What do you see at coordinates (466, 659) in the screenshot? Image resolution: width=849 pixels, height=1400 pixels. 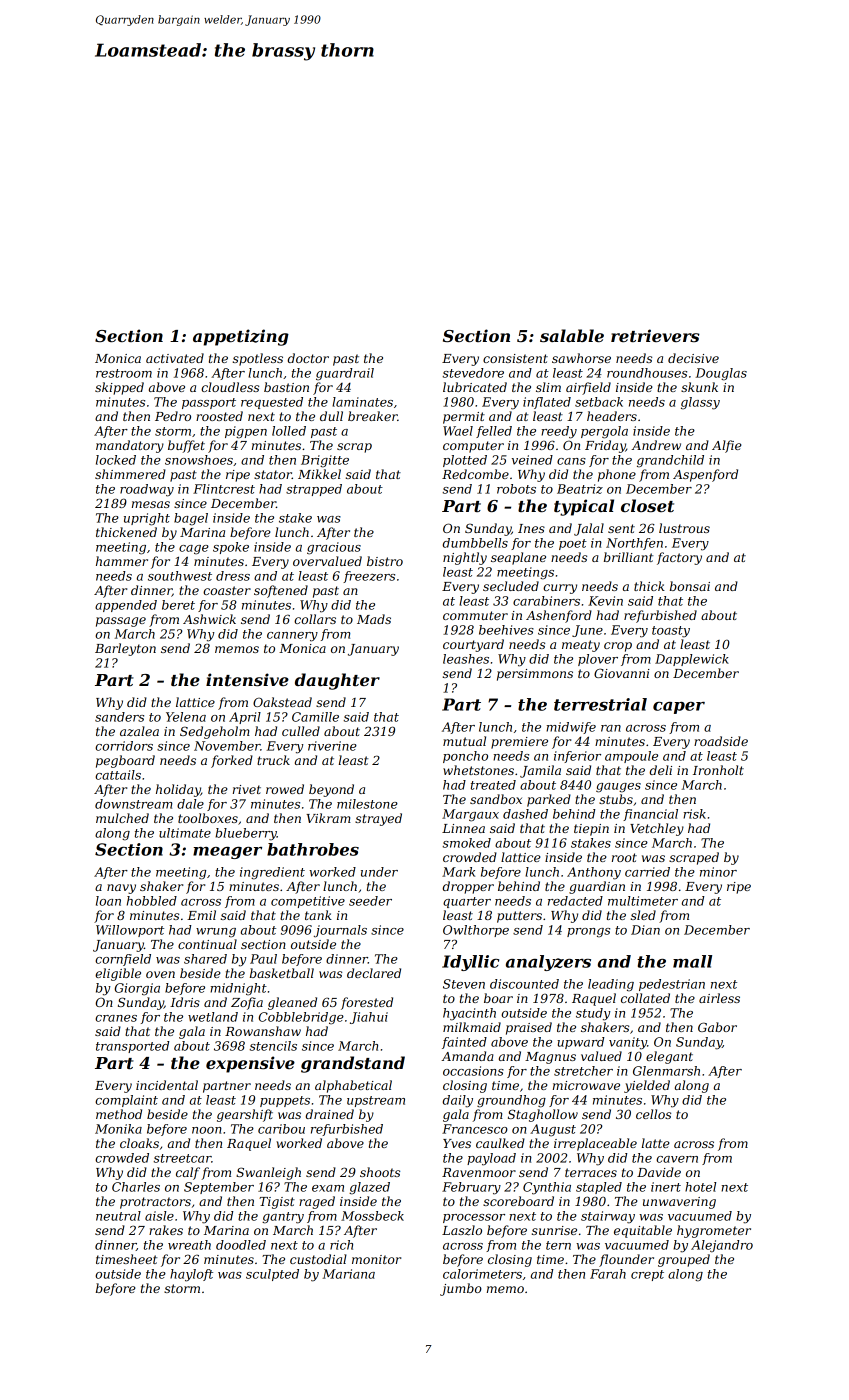 I see `leashes` at bounding box center [466, 659].
